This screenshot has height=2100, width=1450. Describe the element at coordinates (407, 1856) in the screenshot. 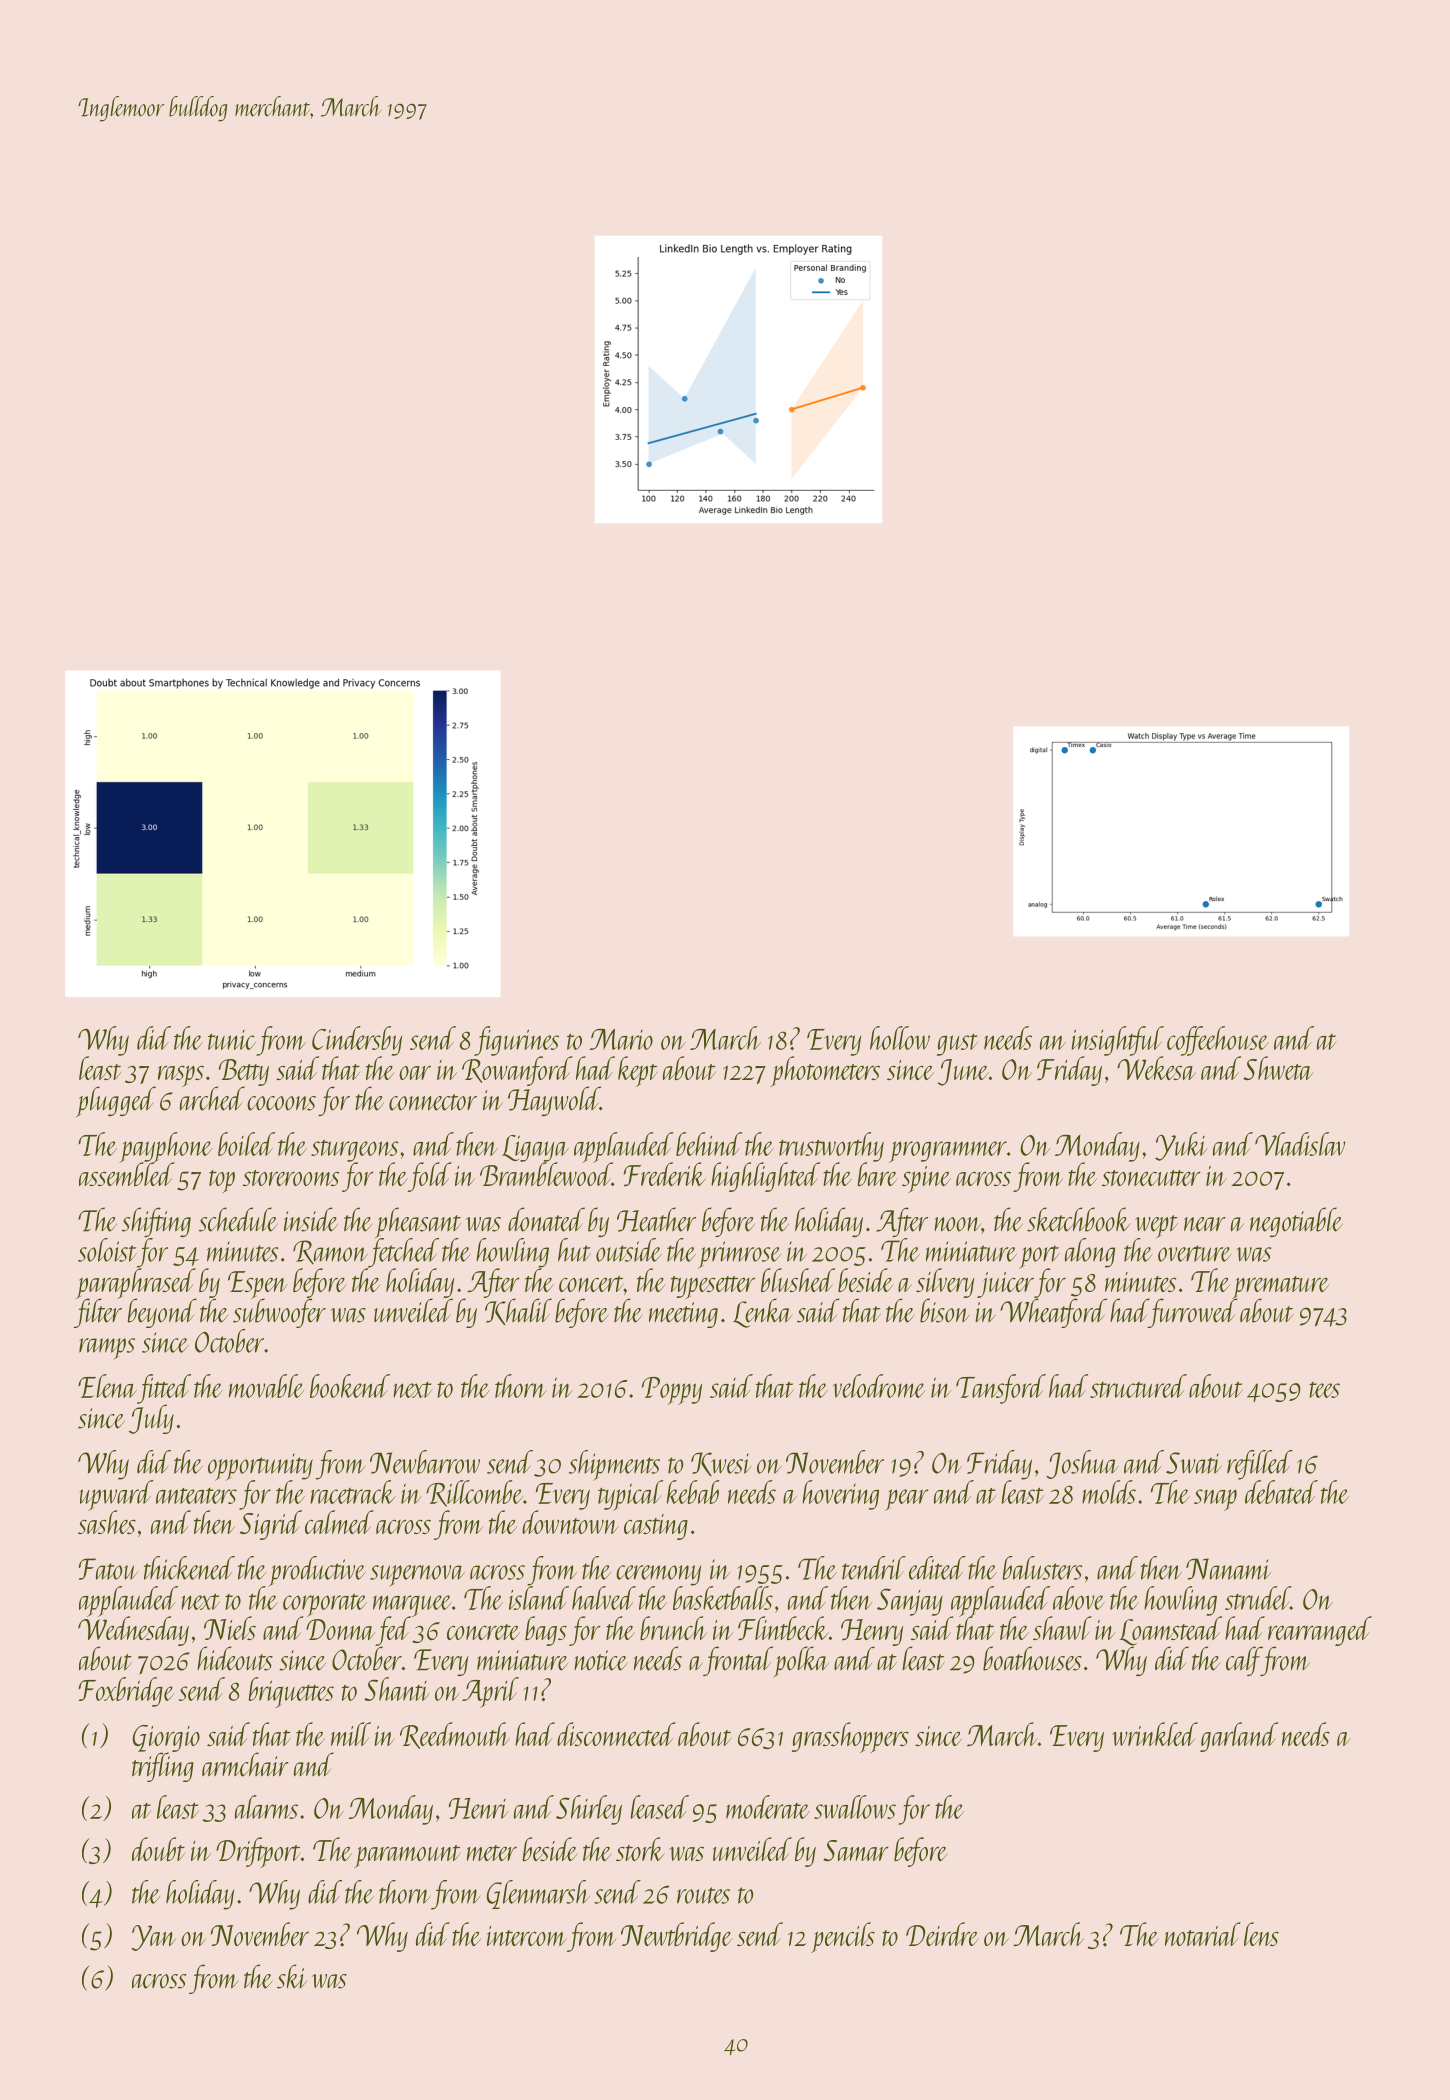

I see `paramount` at that location.
